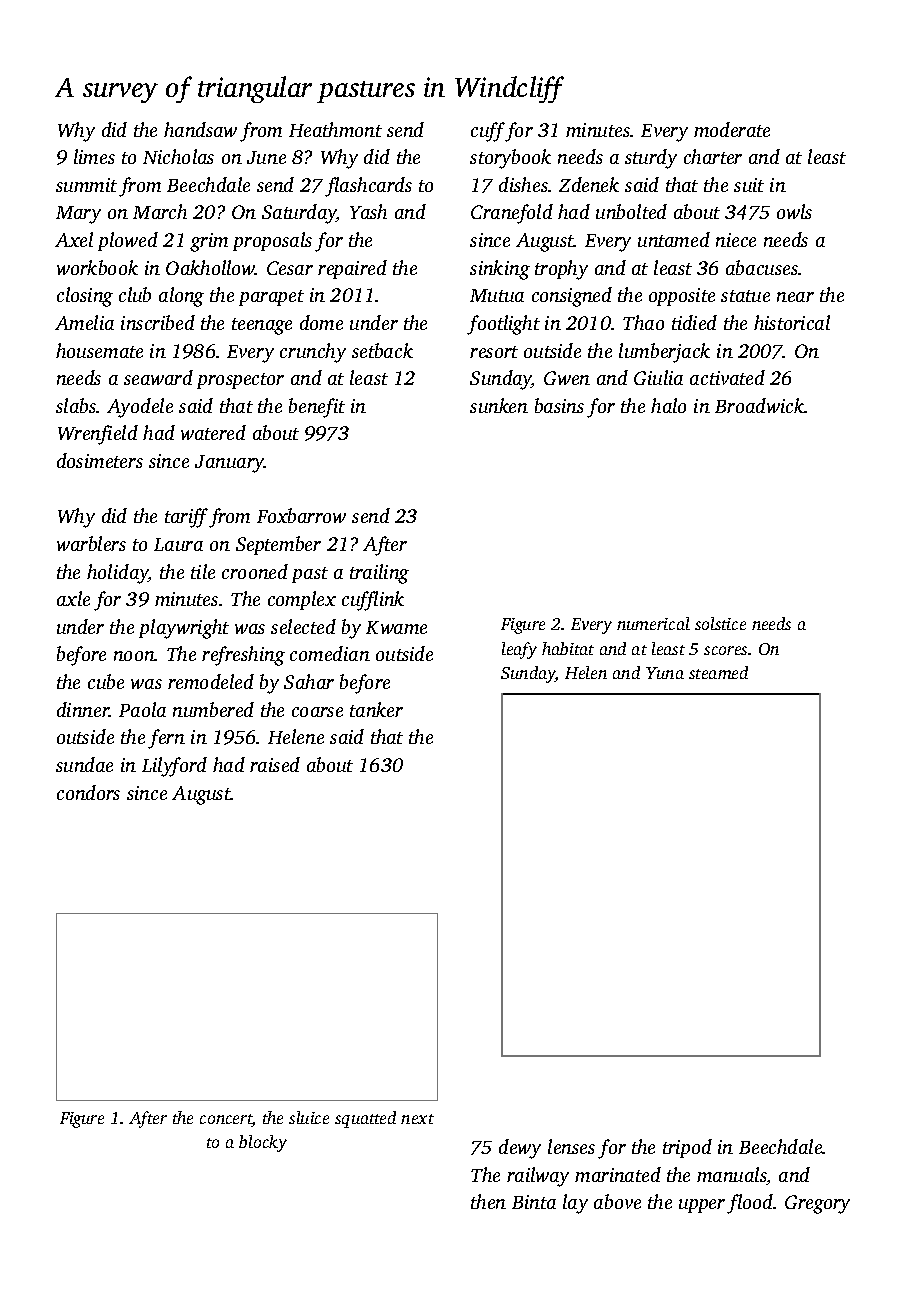 Image resolution: width=908 pixels, height=1316 pixels. I want to click on scores, so click(725, 650).
